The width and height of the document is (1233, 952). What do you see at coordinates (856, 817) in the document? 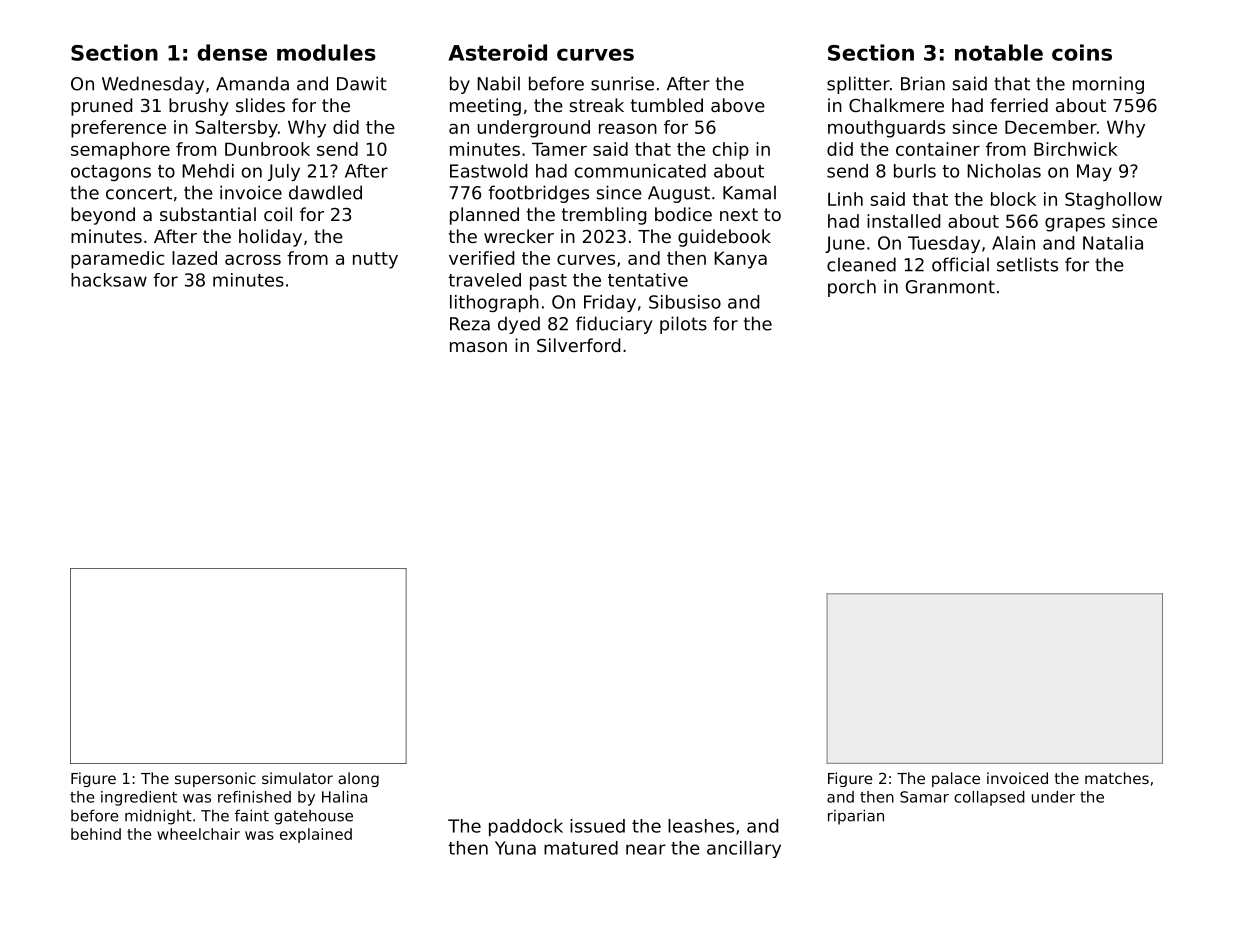
I see `riparian` at bounding box center [856, 817].
